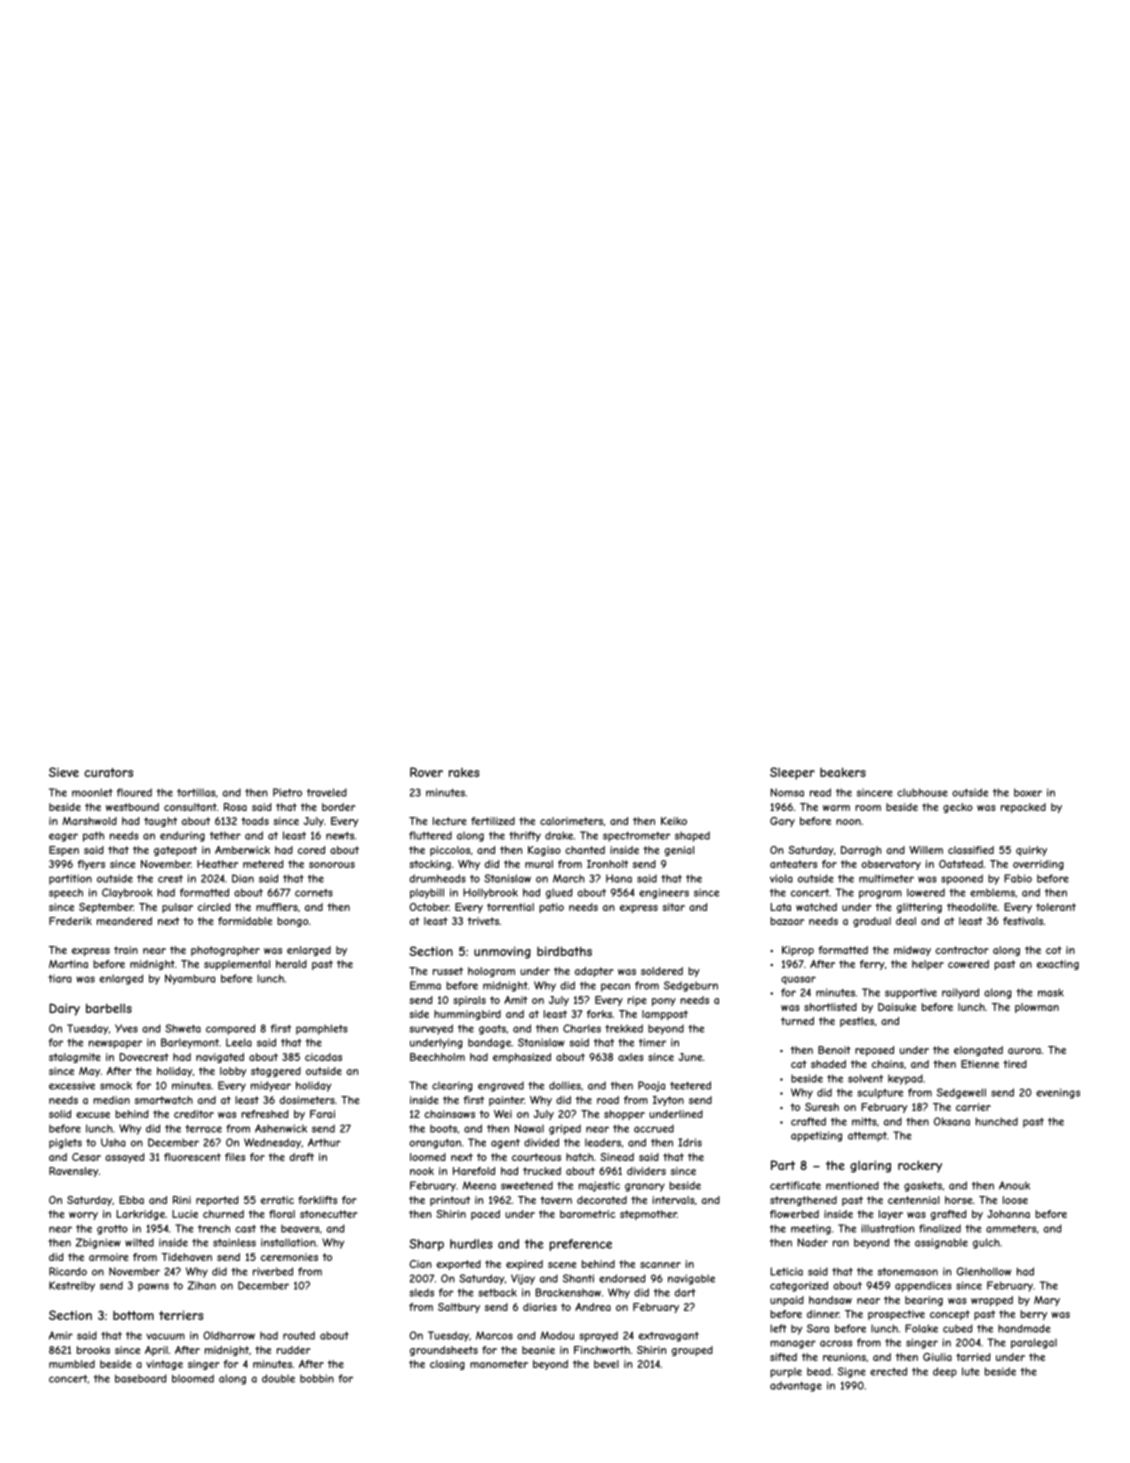  Describe the element at coordinates (792, 773) in the screenshot. I see `Sleeper` at that location.
